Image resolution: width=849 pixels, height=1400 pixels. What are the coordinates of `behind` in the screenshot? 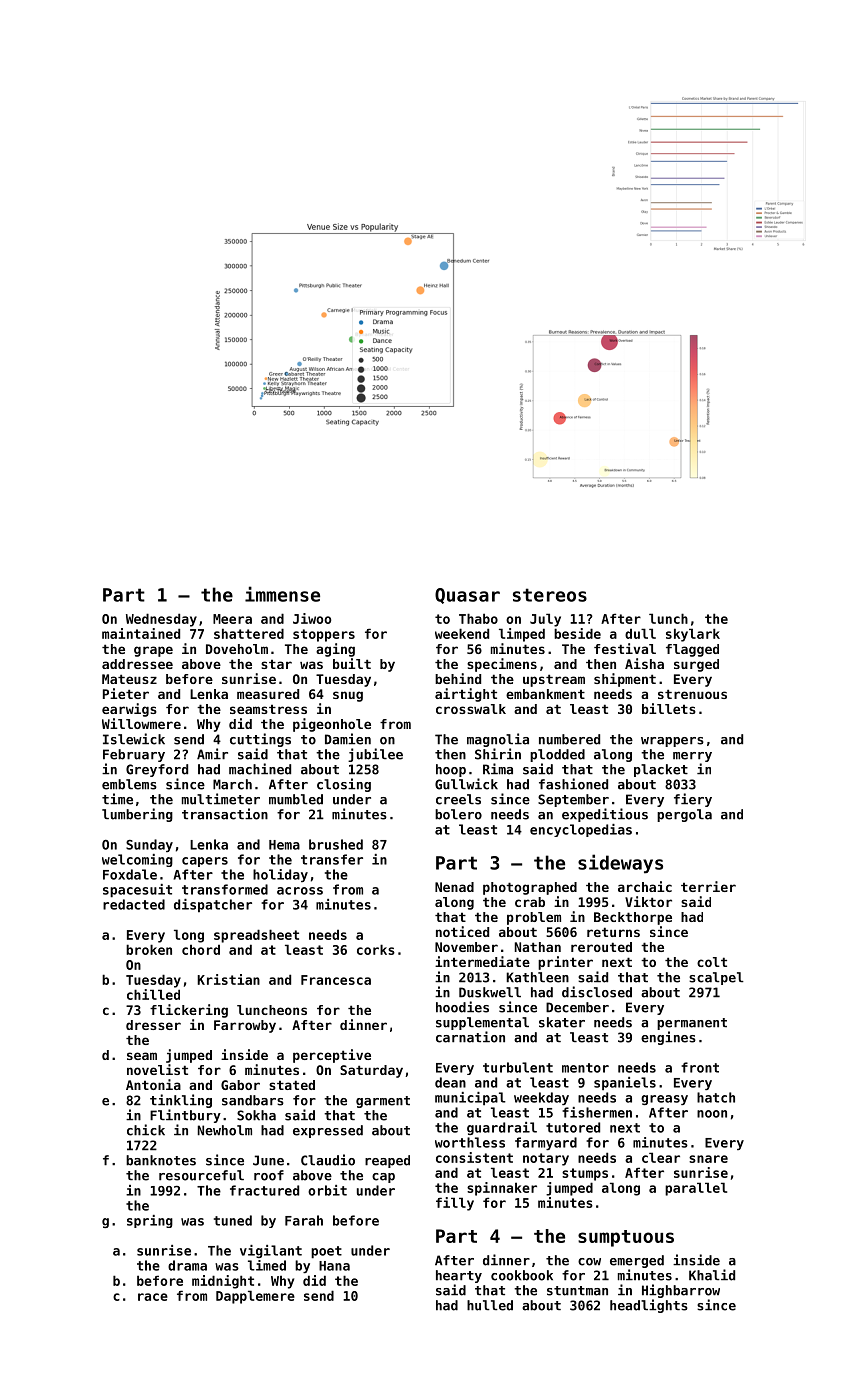 It's located at (458, 678).
